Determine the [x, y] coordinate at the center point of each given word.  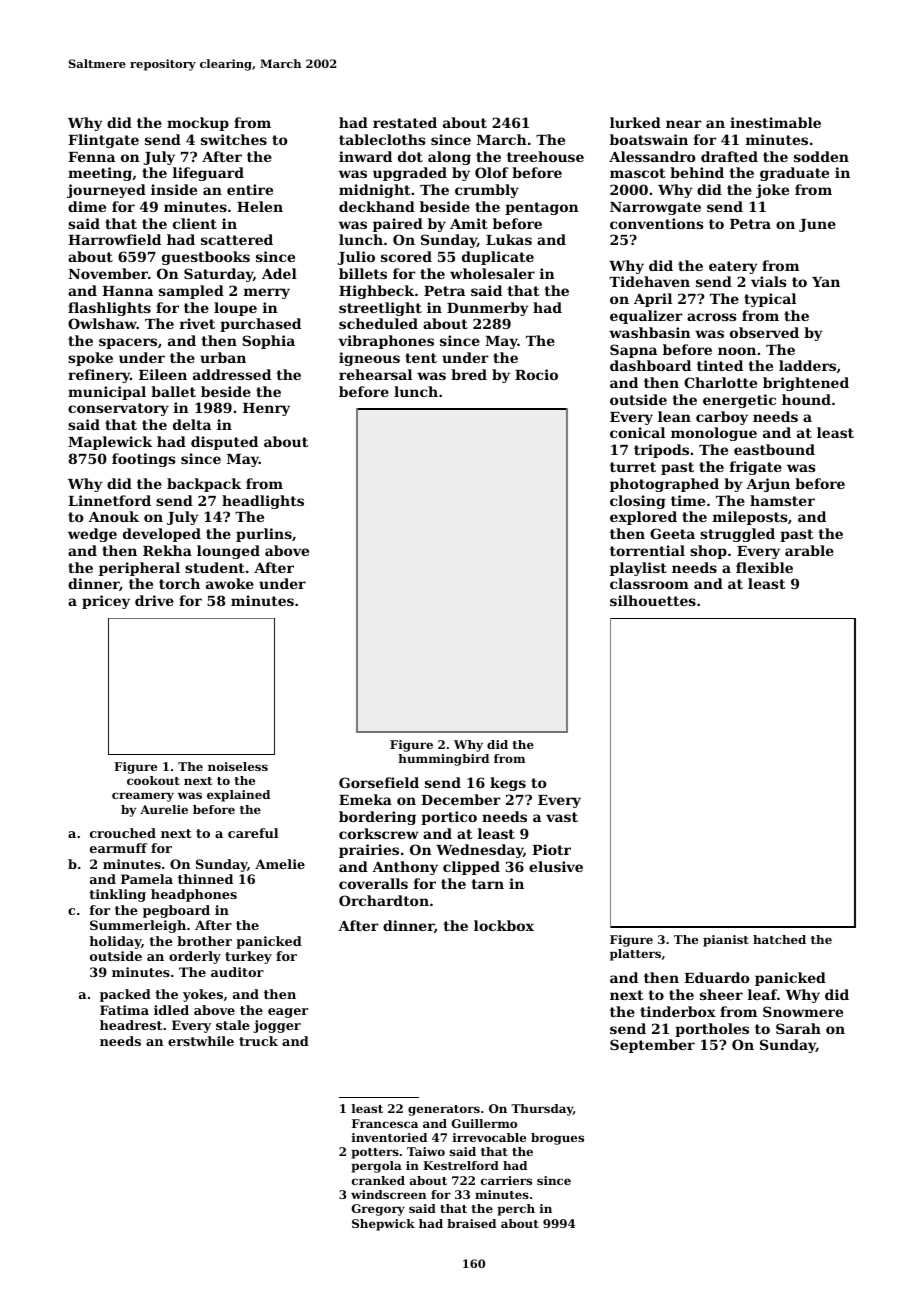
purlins [264, 535]
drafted [729, 156]
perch [516, 1210]
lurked [635, 122]
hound [806, 399]
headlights [263, 502]
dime [87, 206]
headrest [131, 1025]
